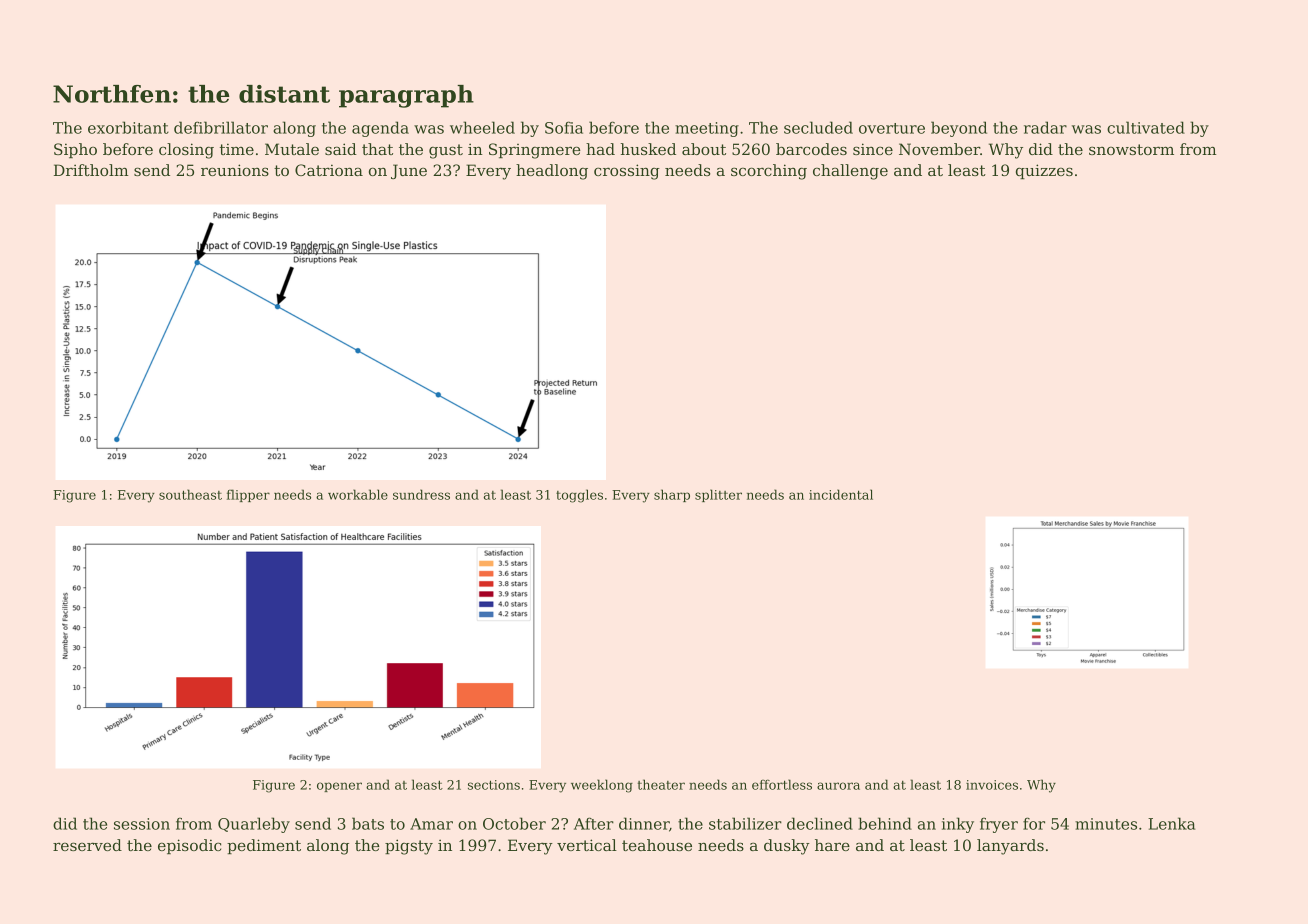 This image has height=924, width=1308. I want to click on invoices, so click(992, 785).
